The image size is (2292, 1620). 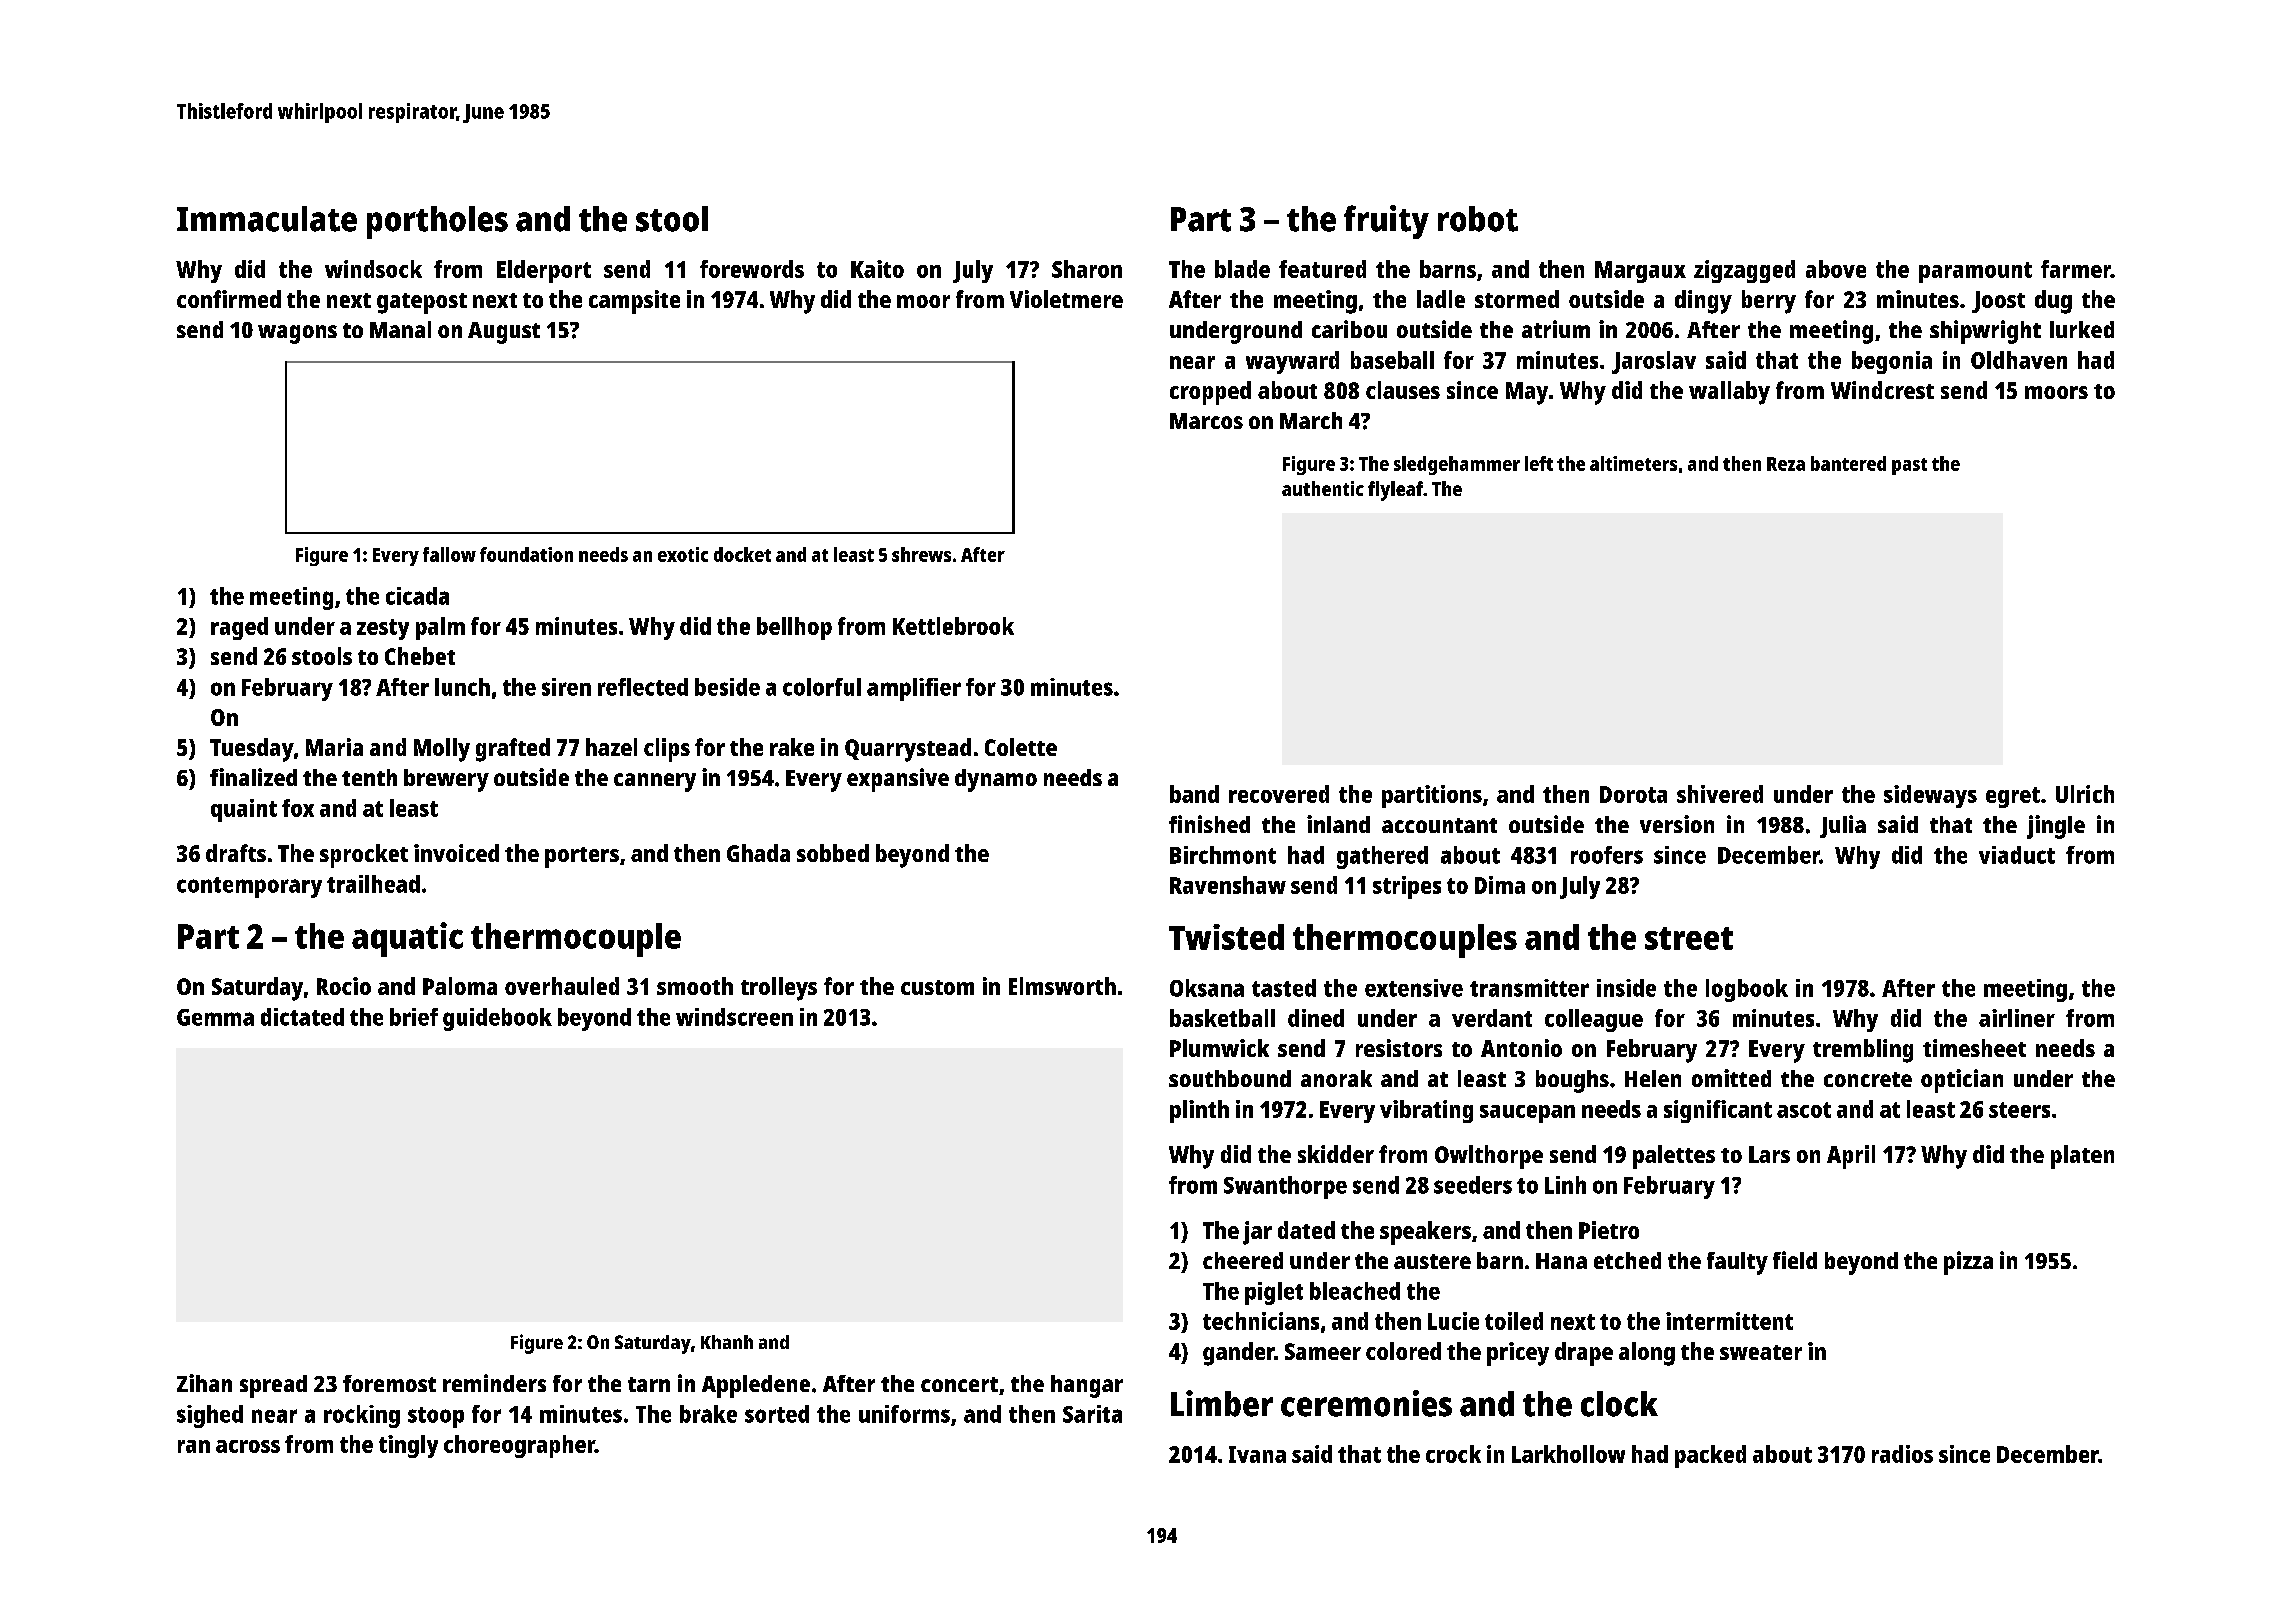 What do you see at coordinates (1909, 466) in the page?
I see `past` at bounding box center [1909, 466].
